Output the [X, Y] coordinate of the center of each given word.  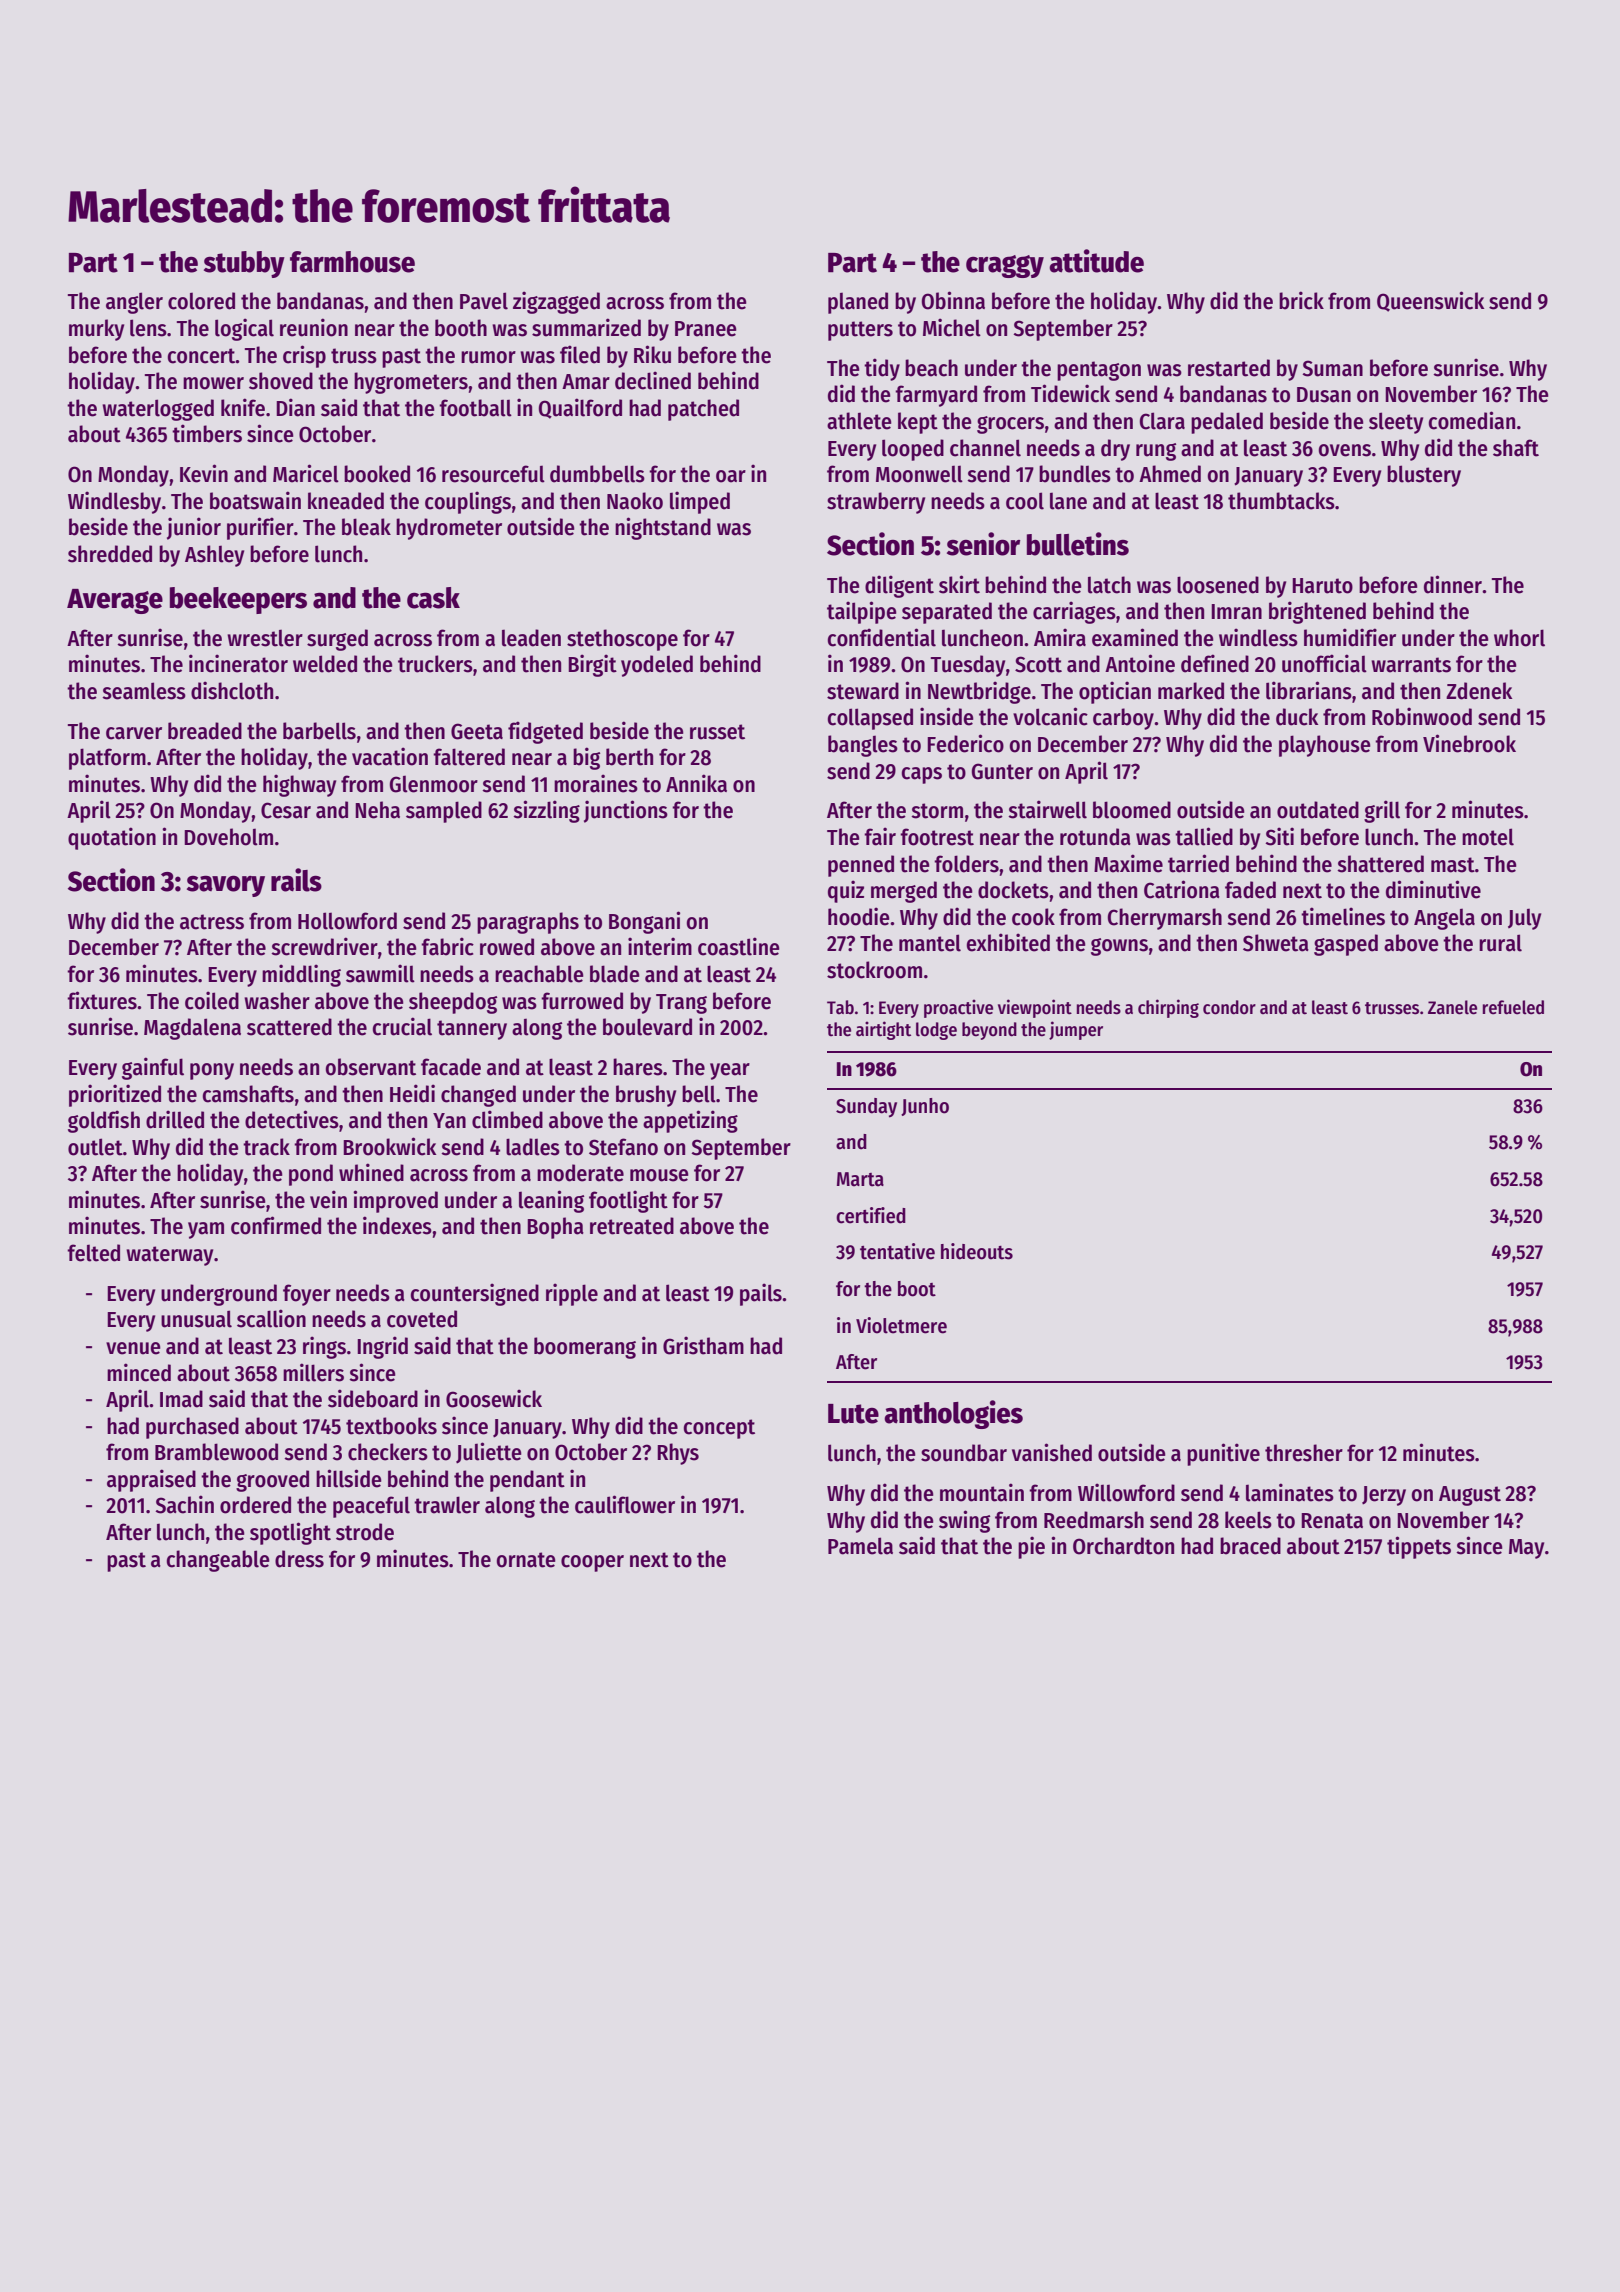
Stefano [623, 1147]
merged [904, 892]
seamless [144, 691]
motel [1488, 837]
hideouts [977, 1251]
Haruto [1322, 586]
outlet [95, 1147]
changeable [218, 1561]
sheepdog [453, 1003]
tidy [882, 369]
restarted [1229, 368]
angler [134, 303]
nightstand [663, 528]
